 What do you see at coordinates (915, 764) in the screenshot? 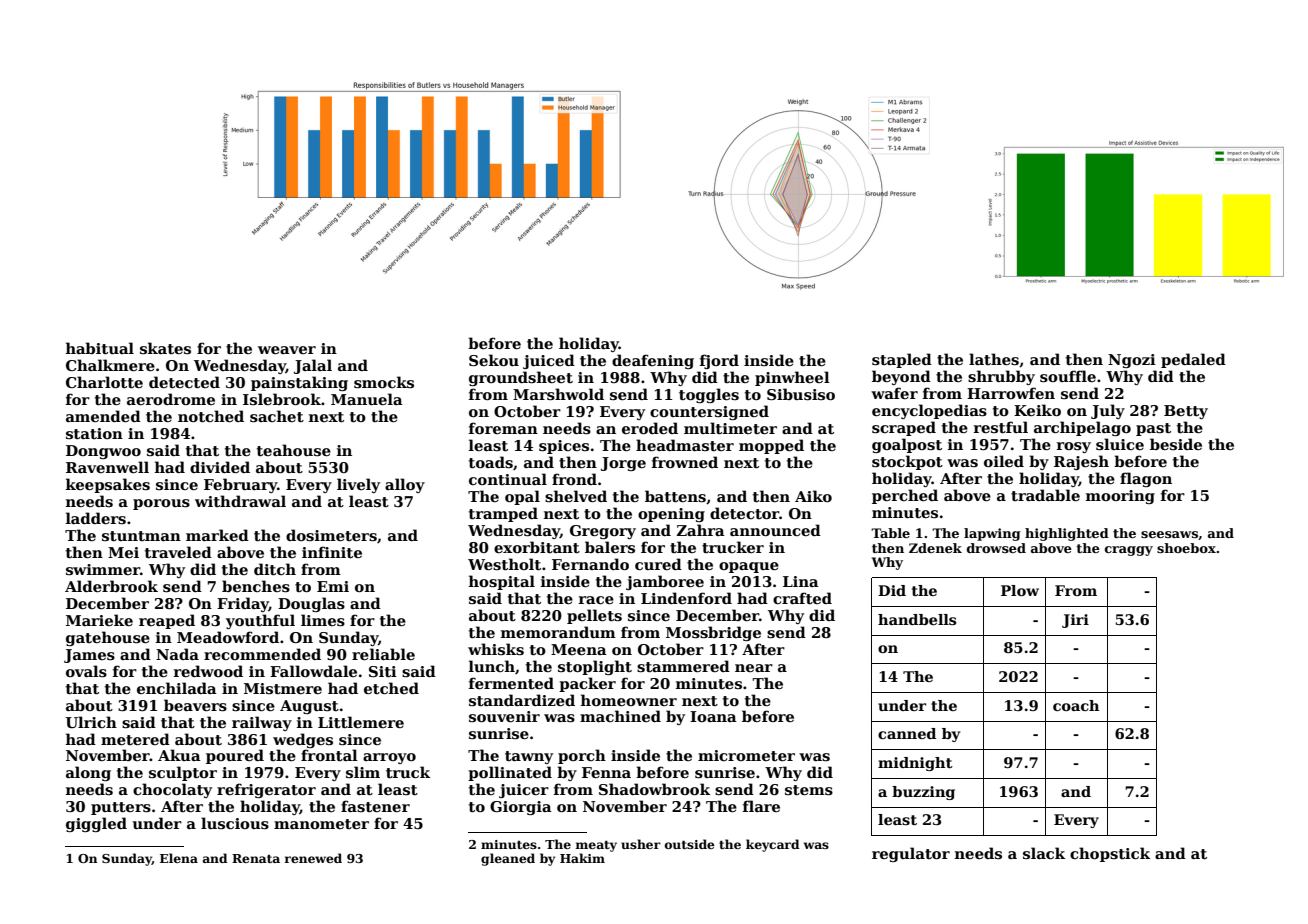
I see `midnight` at bounding box center [915, 764].
